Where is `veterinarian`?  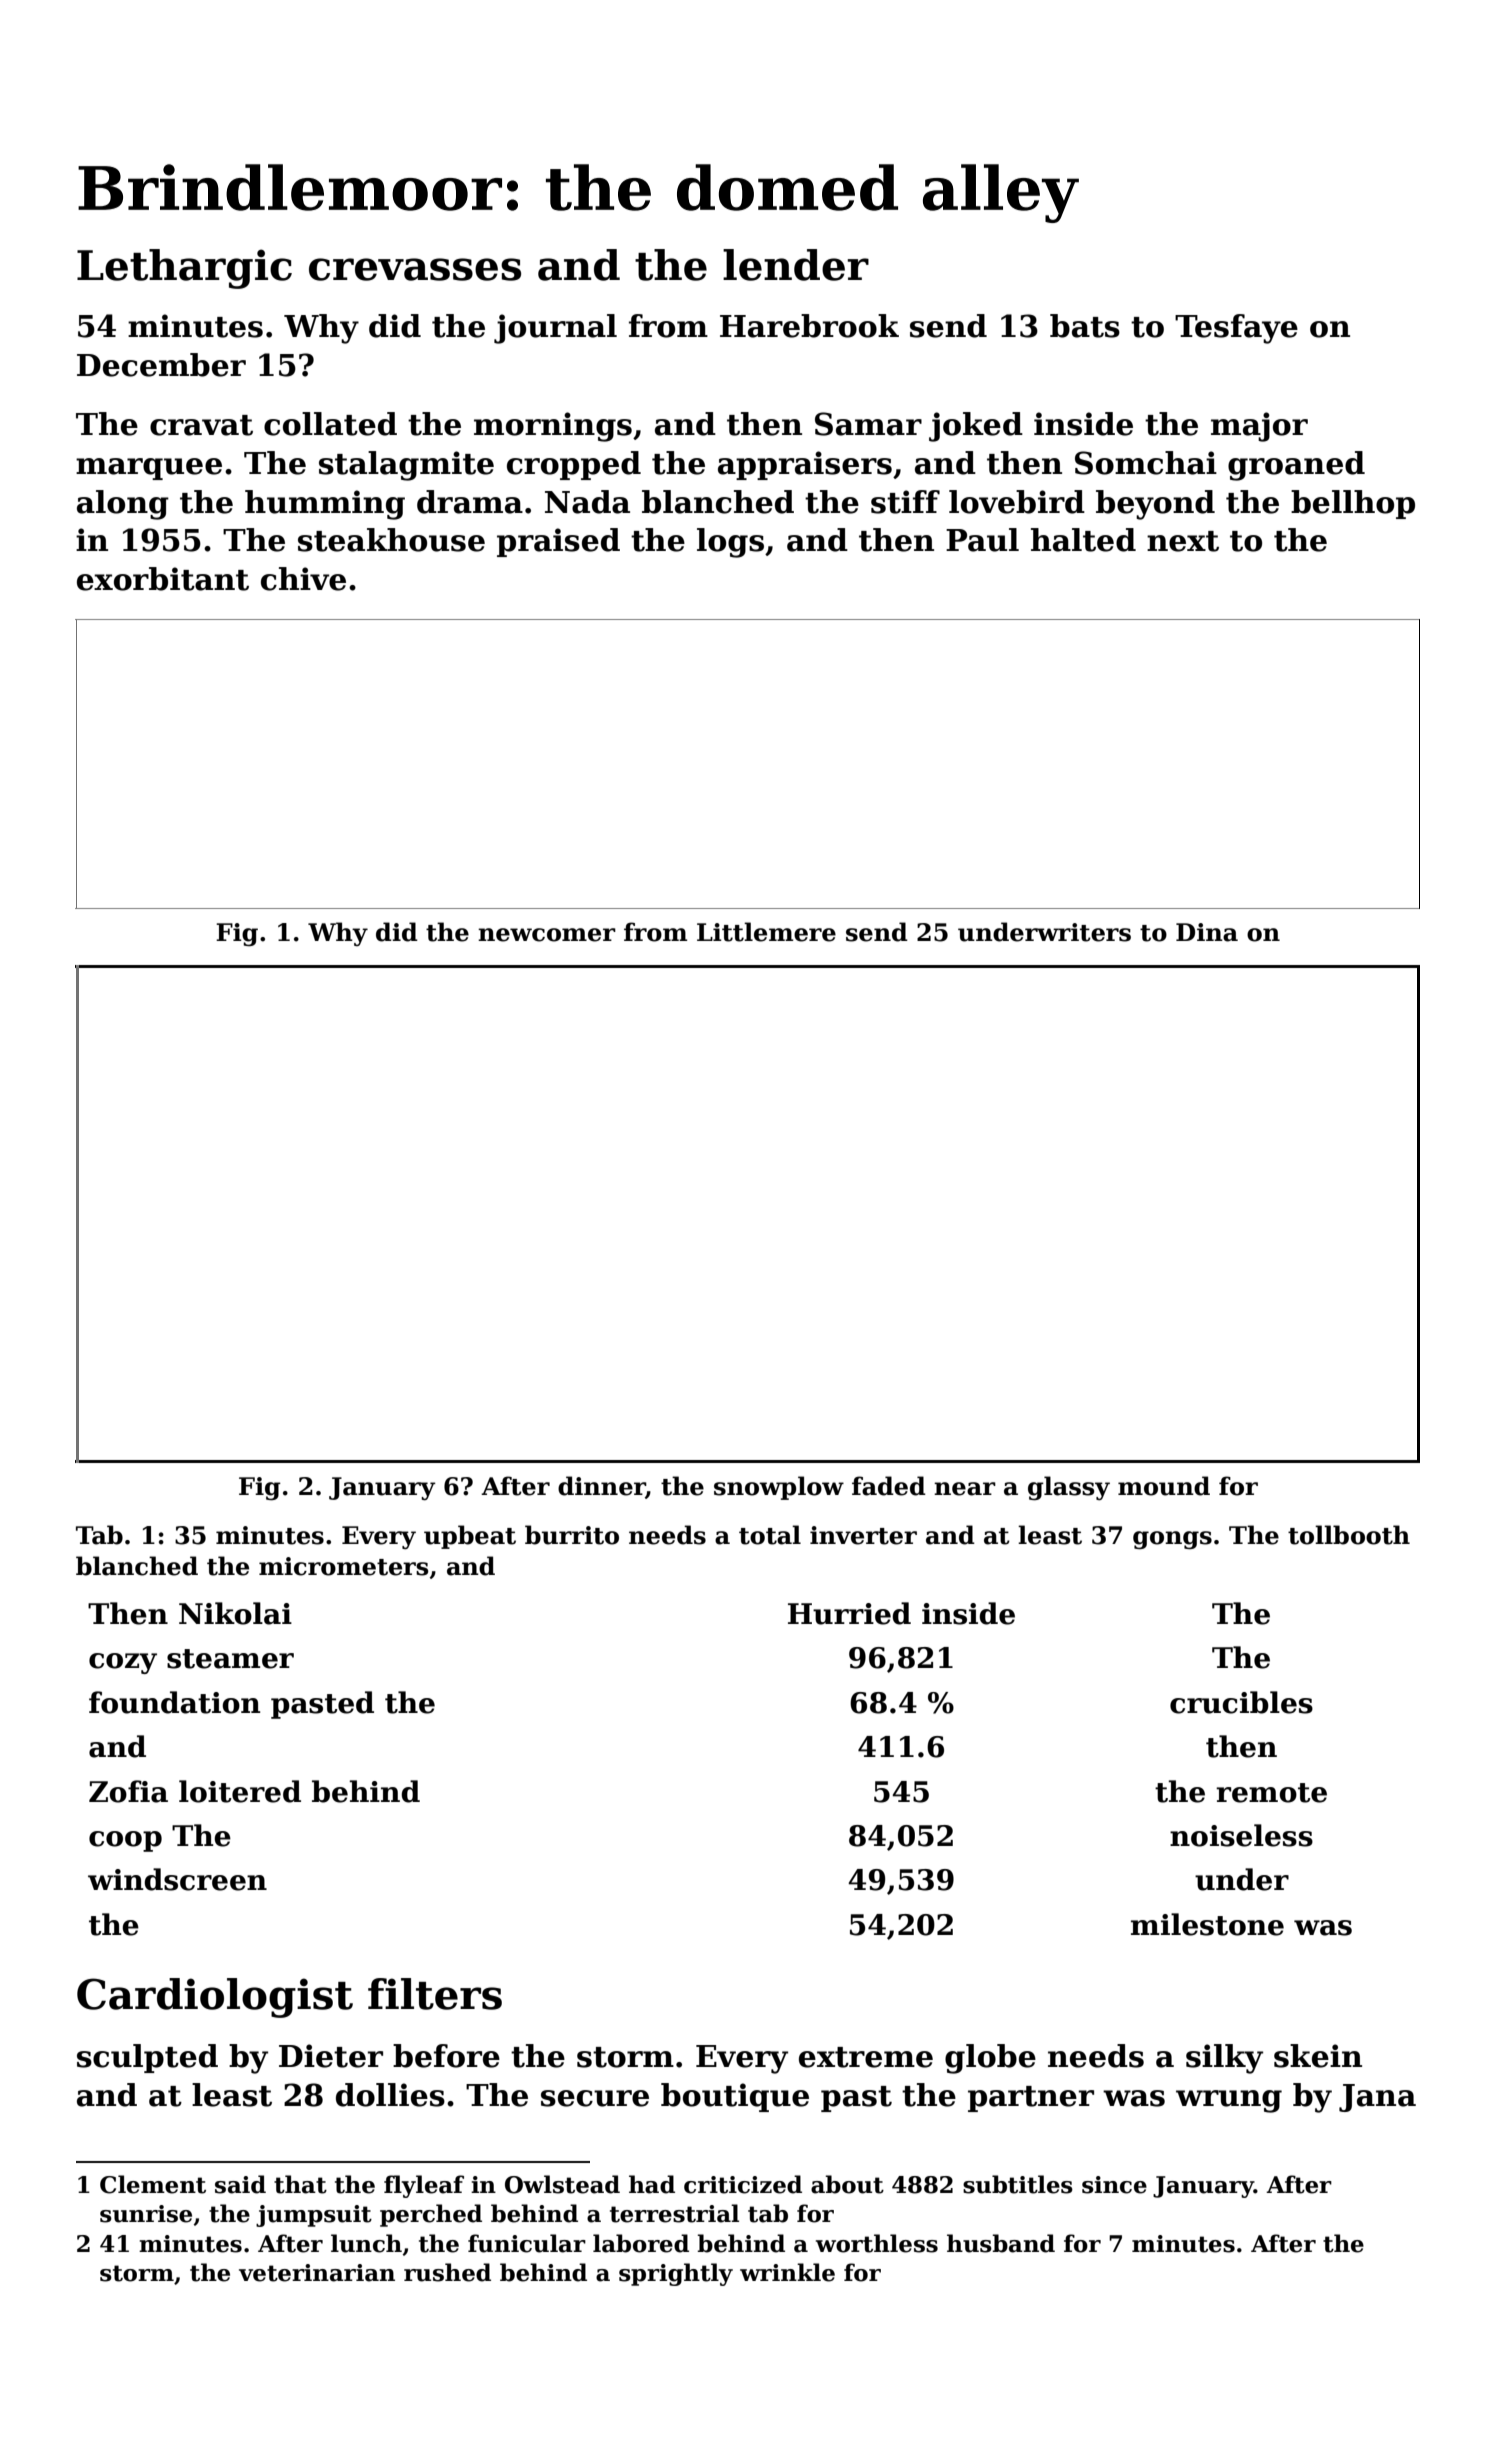 veterinarian is located at coordinates (317, 2273).
